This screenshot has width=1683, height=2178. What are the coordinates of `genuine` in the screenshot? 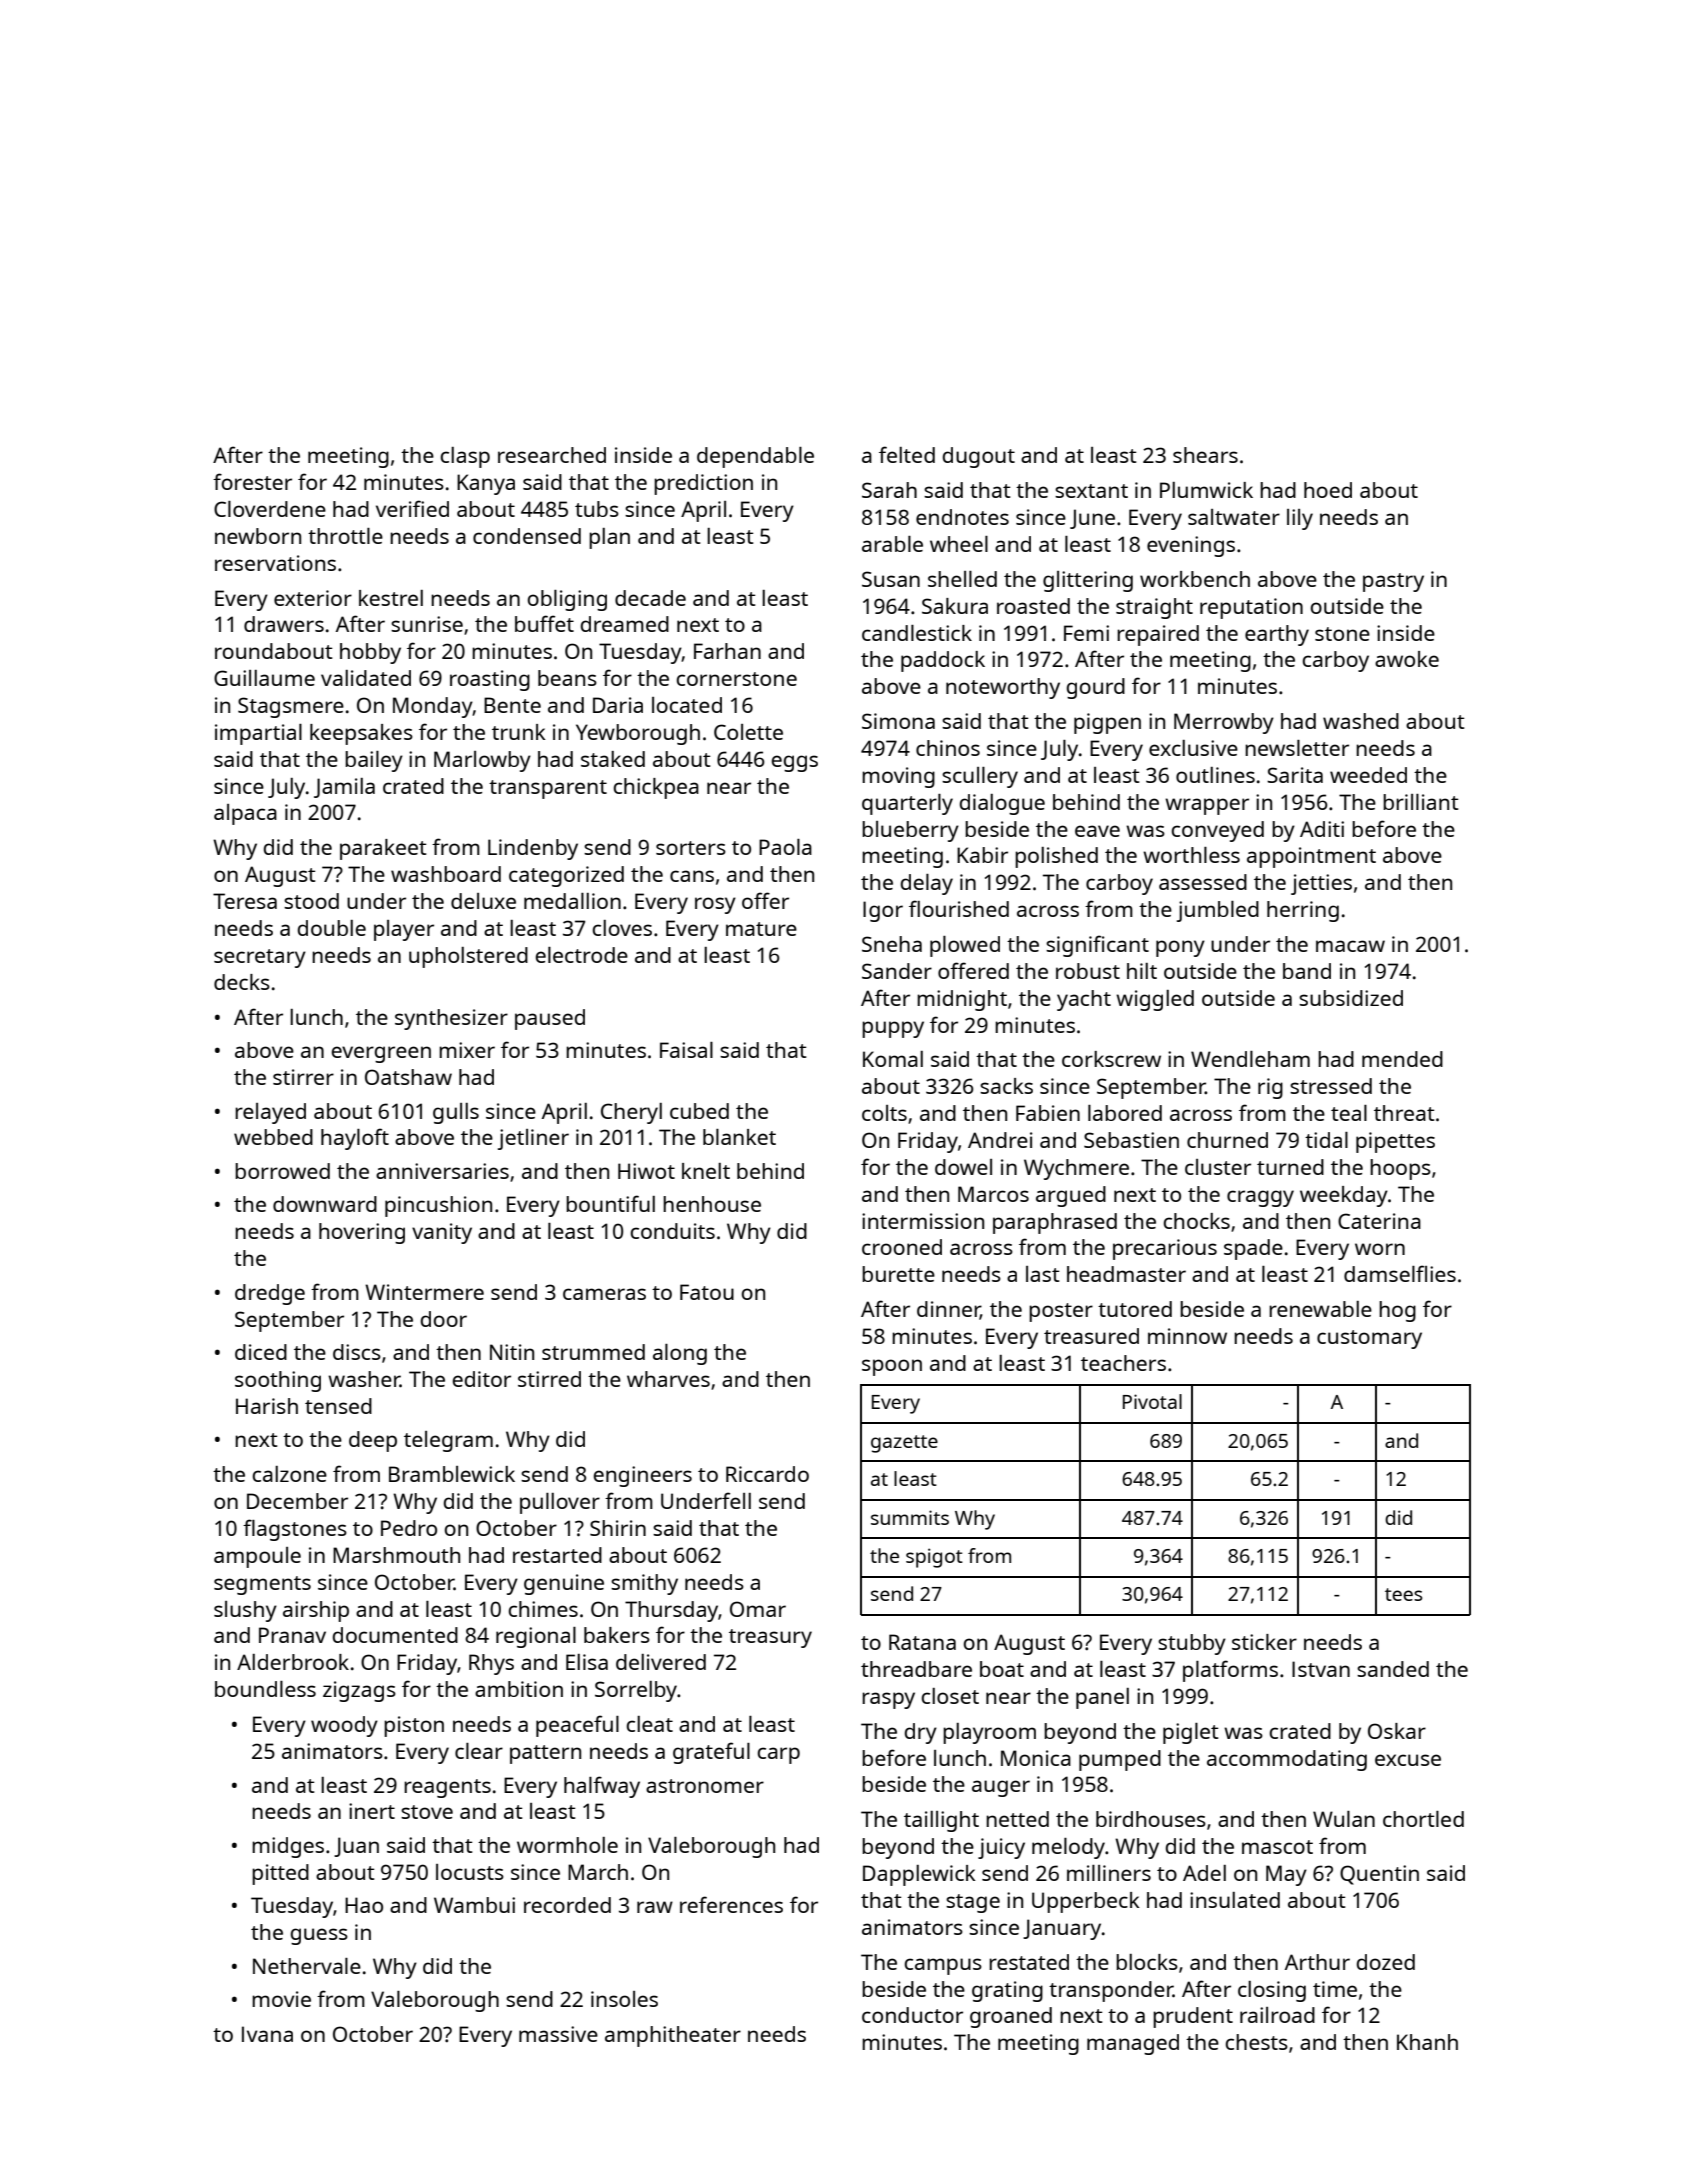 It's located at (564, 1584).
